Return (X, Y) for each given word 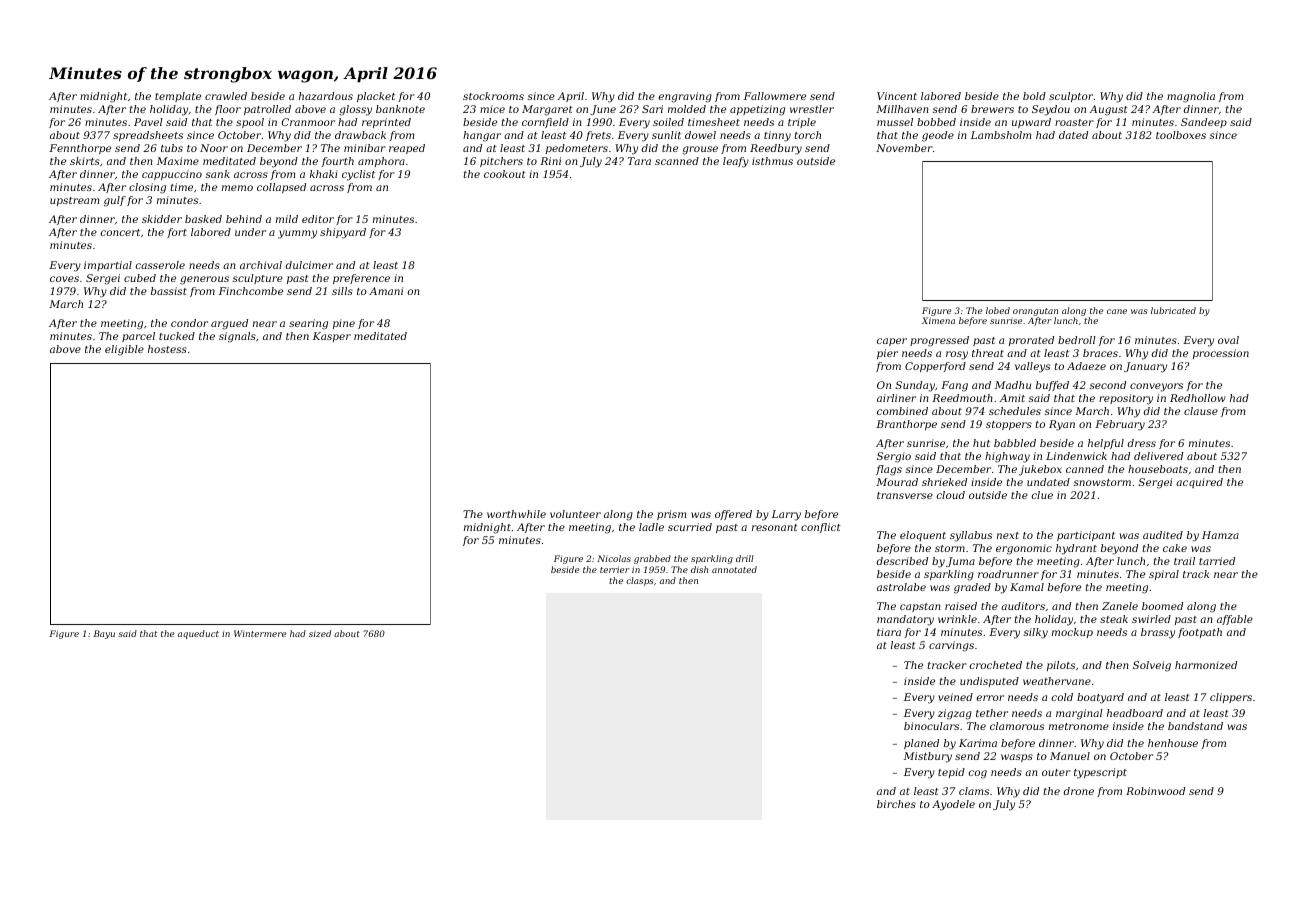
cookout (505, 174)
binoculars (931, 726)
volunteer (575, 514)
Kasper (332, 337)
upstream (74, 201)
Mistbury (928, 757)
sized (320, 633)
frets (598, 136)
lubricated (1173, 310)
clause (1201, 411)
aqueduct (198, 634)
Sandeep (1204, 123)
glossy (355, 110)
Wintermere (260, 633)
